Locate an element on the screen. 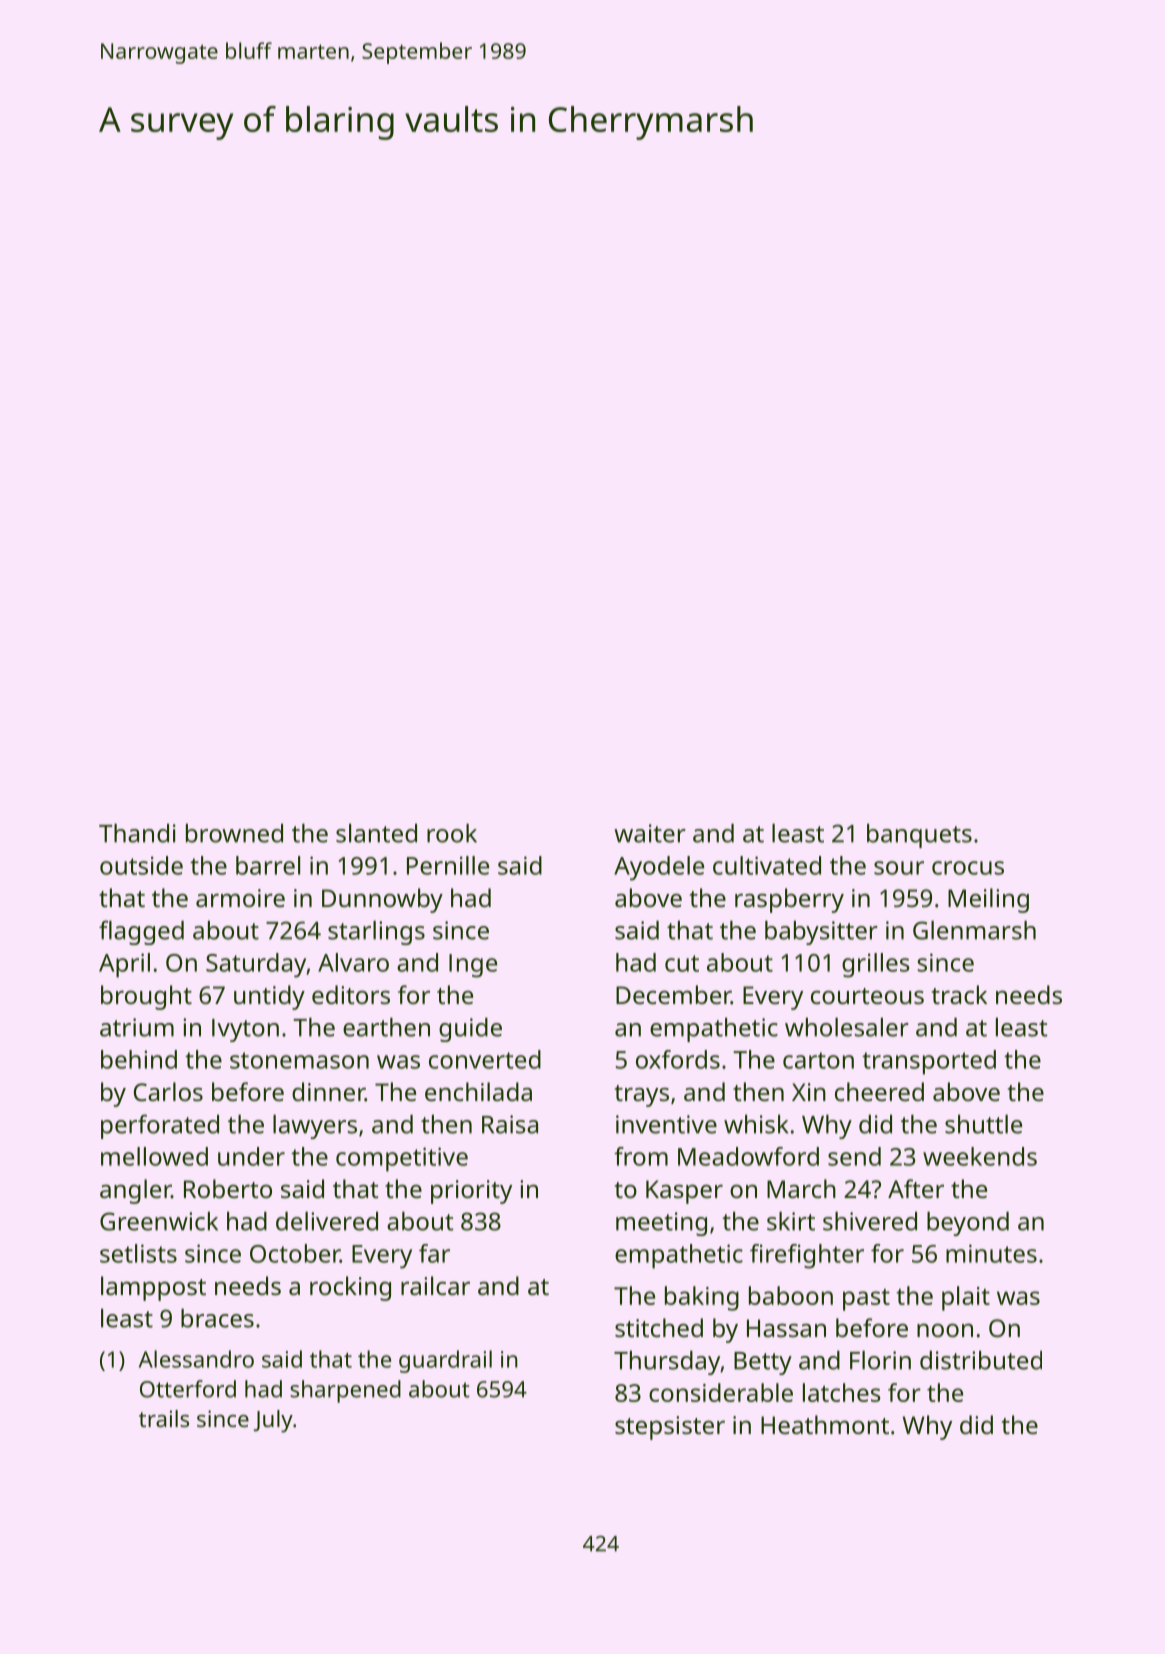 The width and height of the screenshot is (1165, 1654). cultivated is located at coordinates (767, 865).
